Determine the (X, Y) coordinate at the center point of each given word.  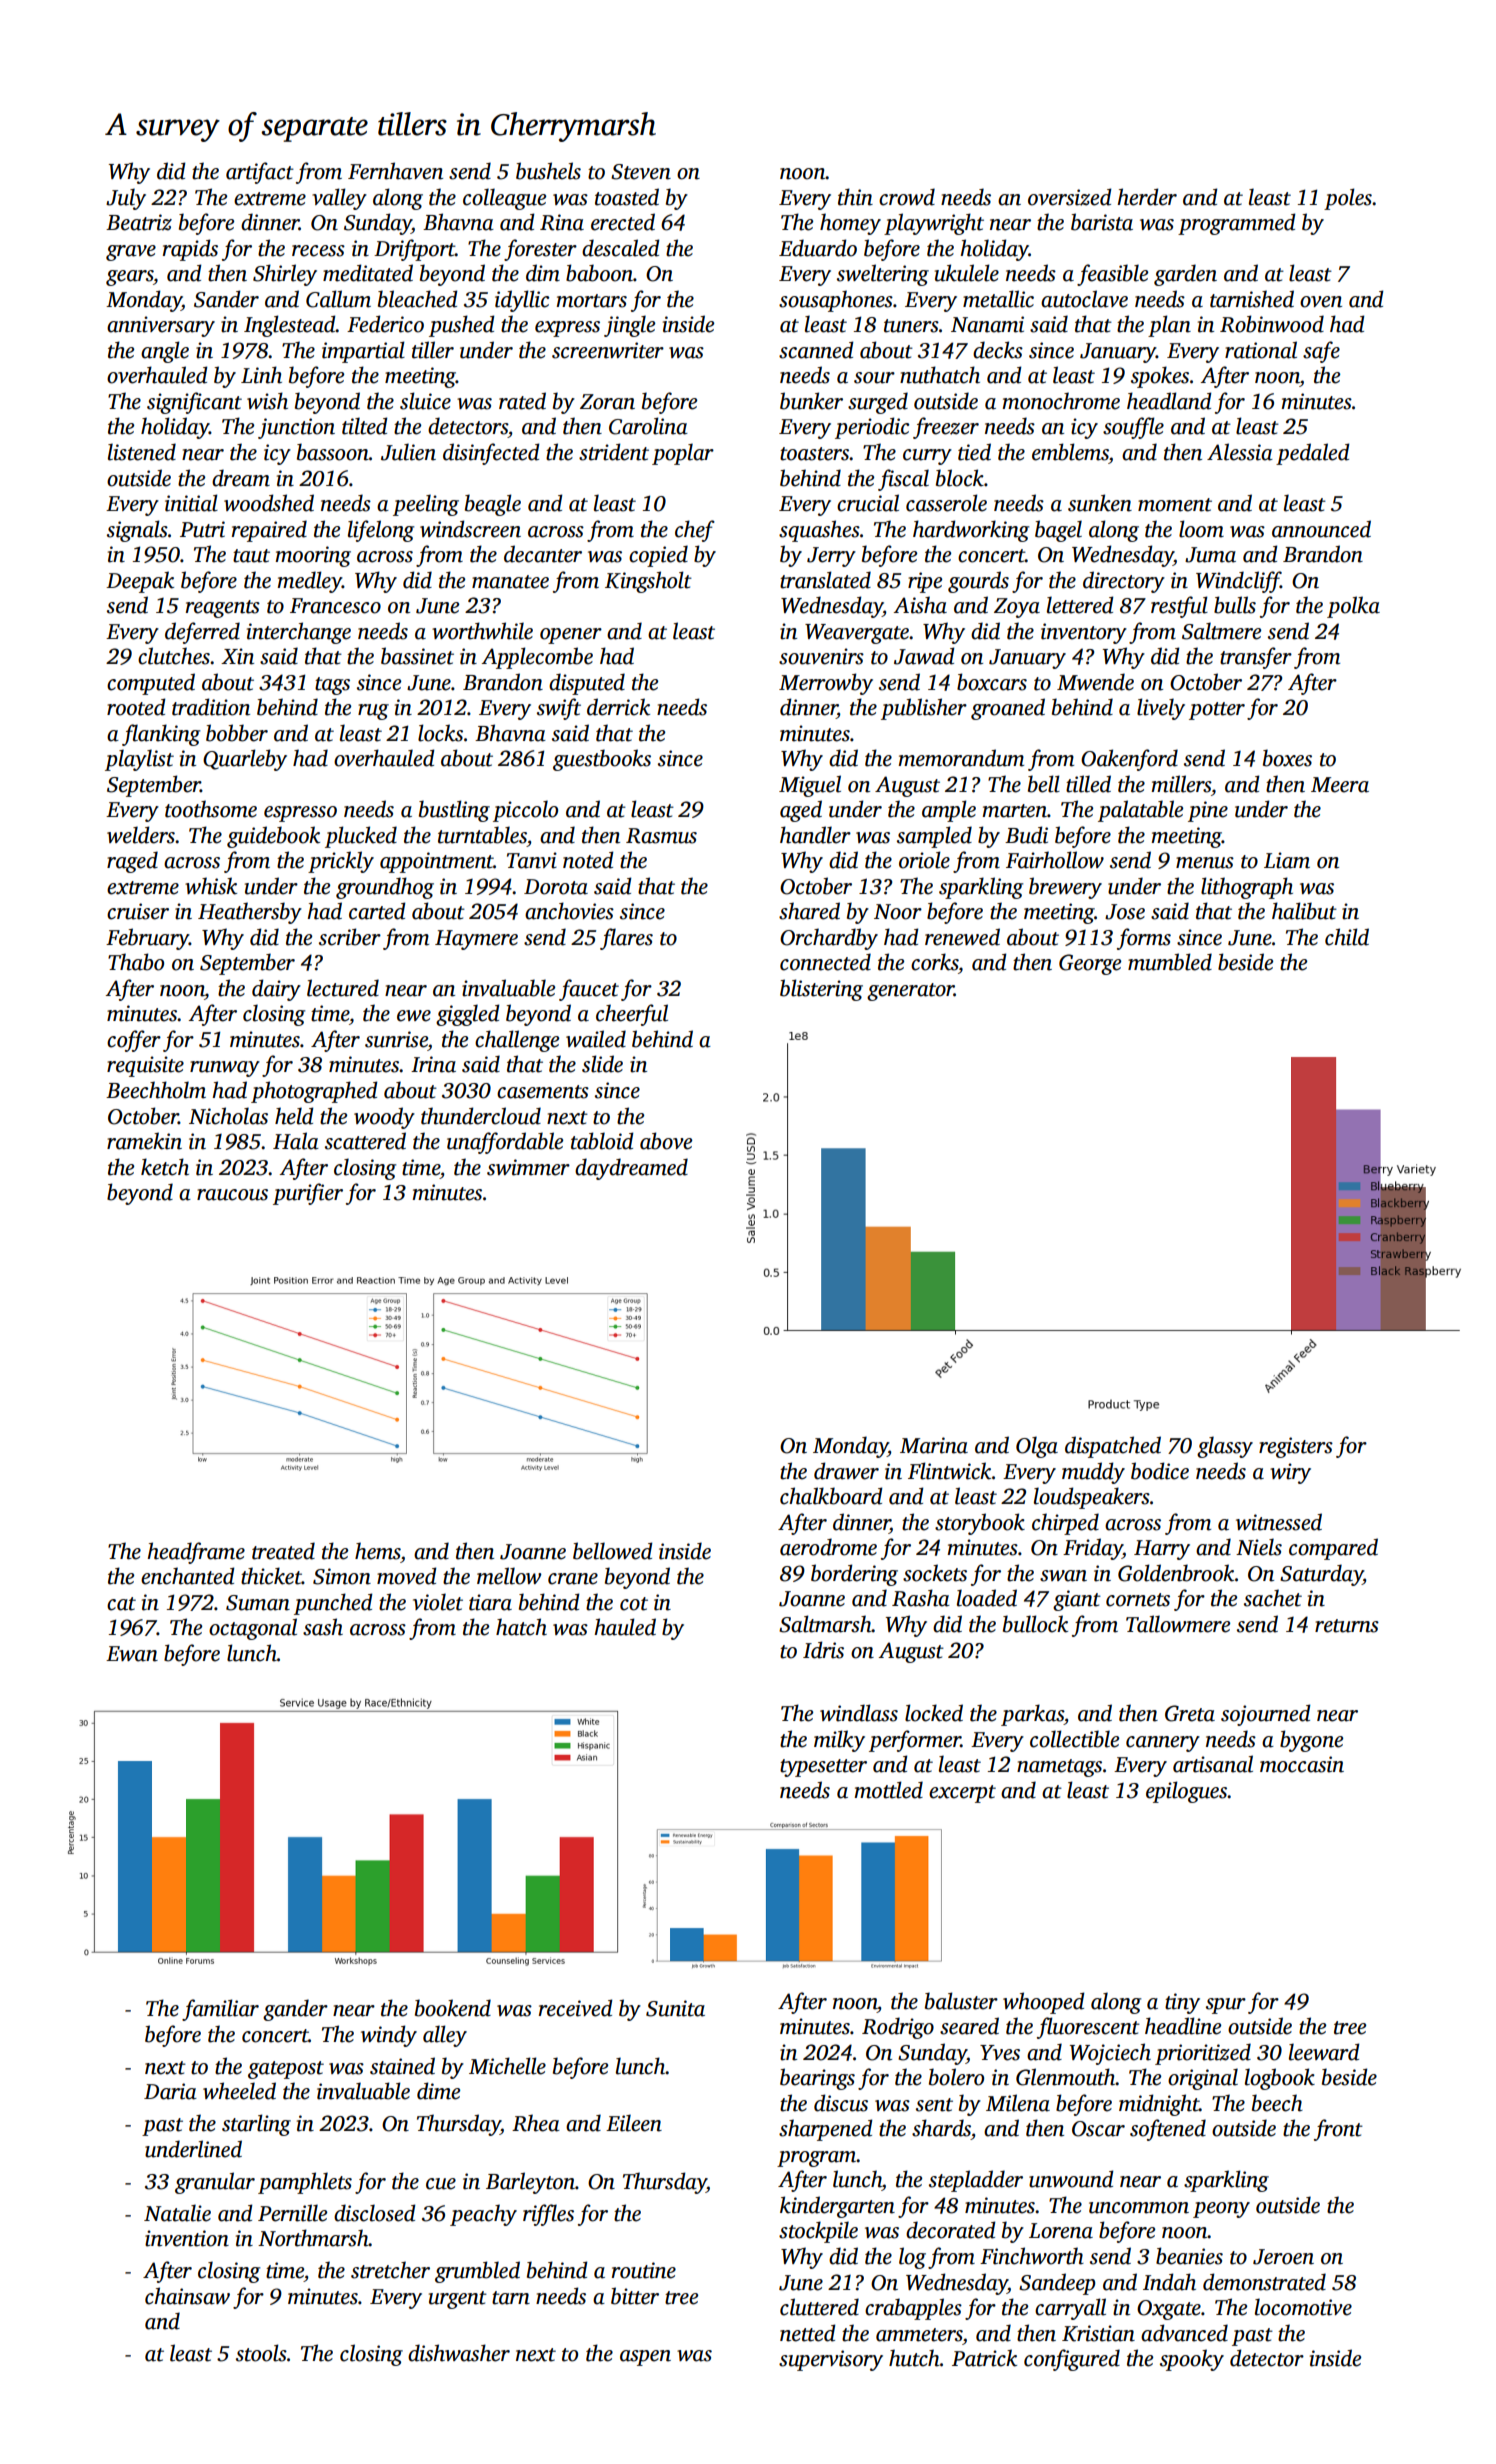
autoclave (1084, 299)
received (576, 2008)
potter (1217, 711)
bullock (1035, 1624)
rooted (136, 707)
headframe (196, 1553)
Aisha (920, 605)
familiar (220, 2010)
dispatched (1113, 1447)
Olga (1037, 1447)
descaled (621, 248)
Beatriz (139, 222)
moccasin (1302, 1764)
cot (634, 1604)
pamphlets (305, 2183)
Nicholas (228, 1116)
